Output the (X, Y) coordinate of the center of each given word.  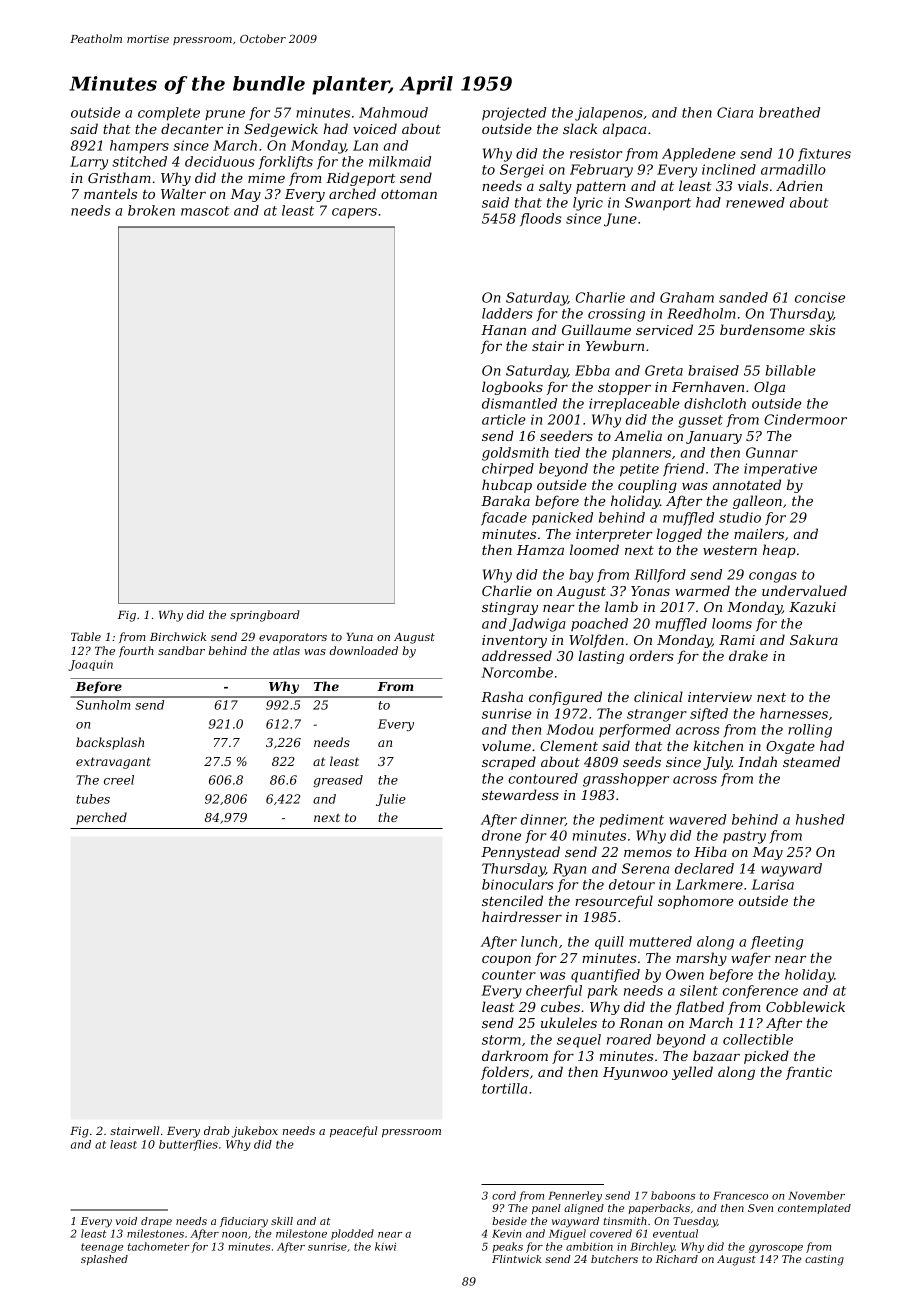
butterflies (188, 1145)
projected (514, 114)
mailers (759, 533)
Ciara (735, 112)
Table (86, 636)
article (503, 419)
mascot (205, 211)
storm (501, 1040)
